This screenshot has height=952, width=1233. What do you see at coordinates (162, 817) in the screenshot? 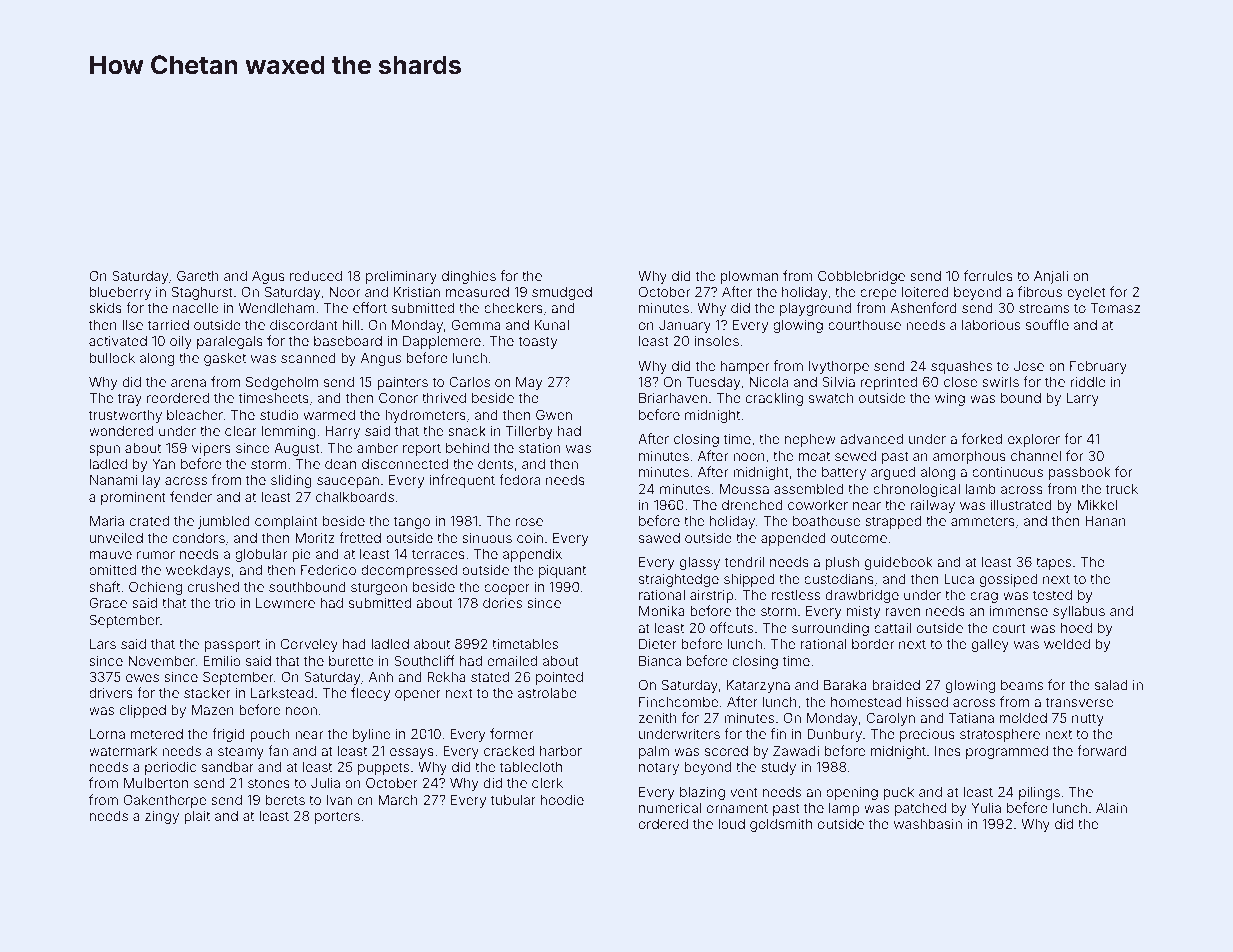
I see `zingy` at bounding box center [162, 817].
